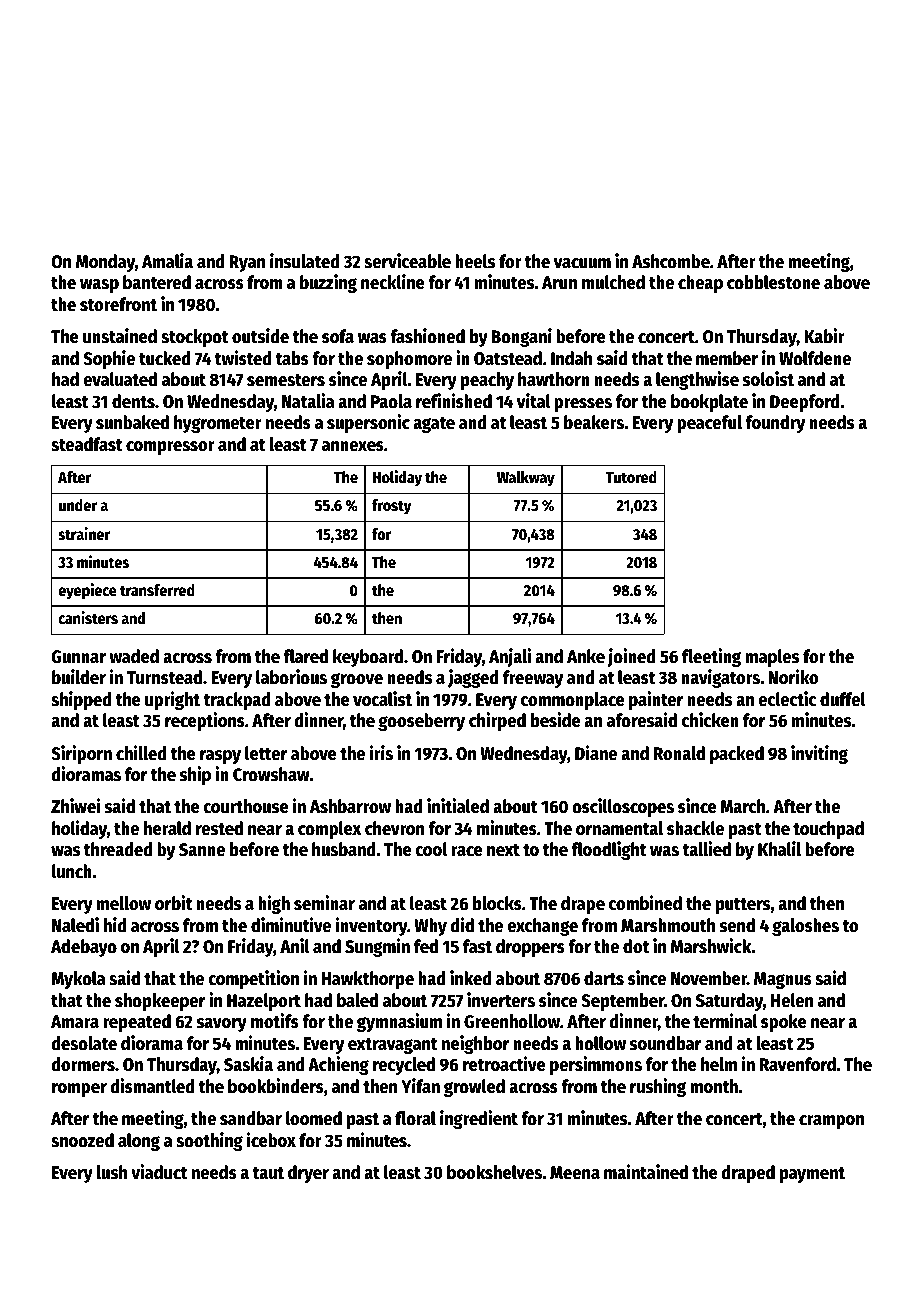 The image size is (924, 1314). I want to click on cobblestone, so click(773, 282).
